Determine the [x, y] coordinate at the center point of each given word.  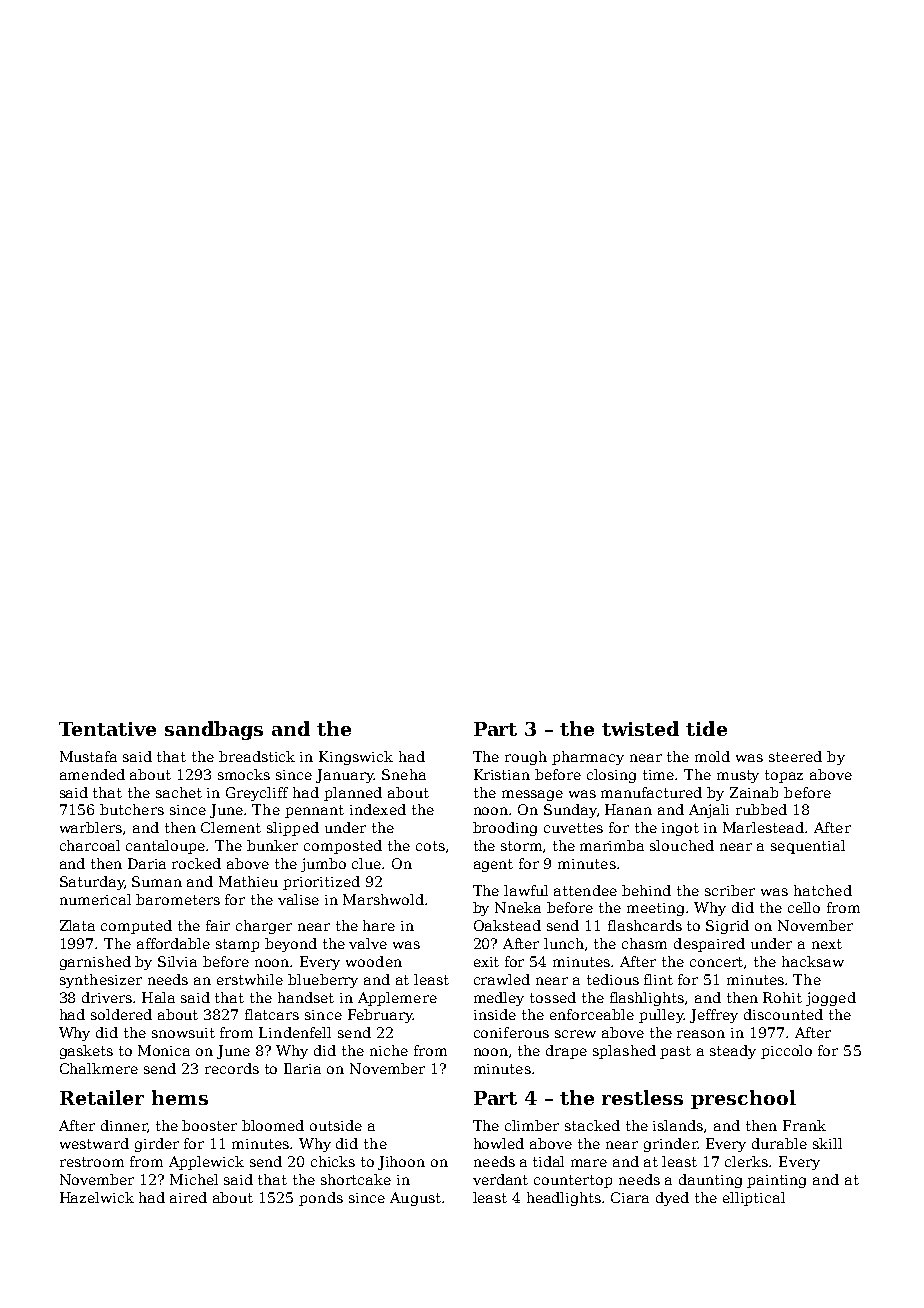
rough [526, 758]
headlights [564, 1199]
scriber [730, 890]
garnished [95, 963]
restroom [92, 1162]
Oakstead [507, 925]
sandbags [214, 730]
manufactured [651, 792]
